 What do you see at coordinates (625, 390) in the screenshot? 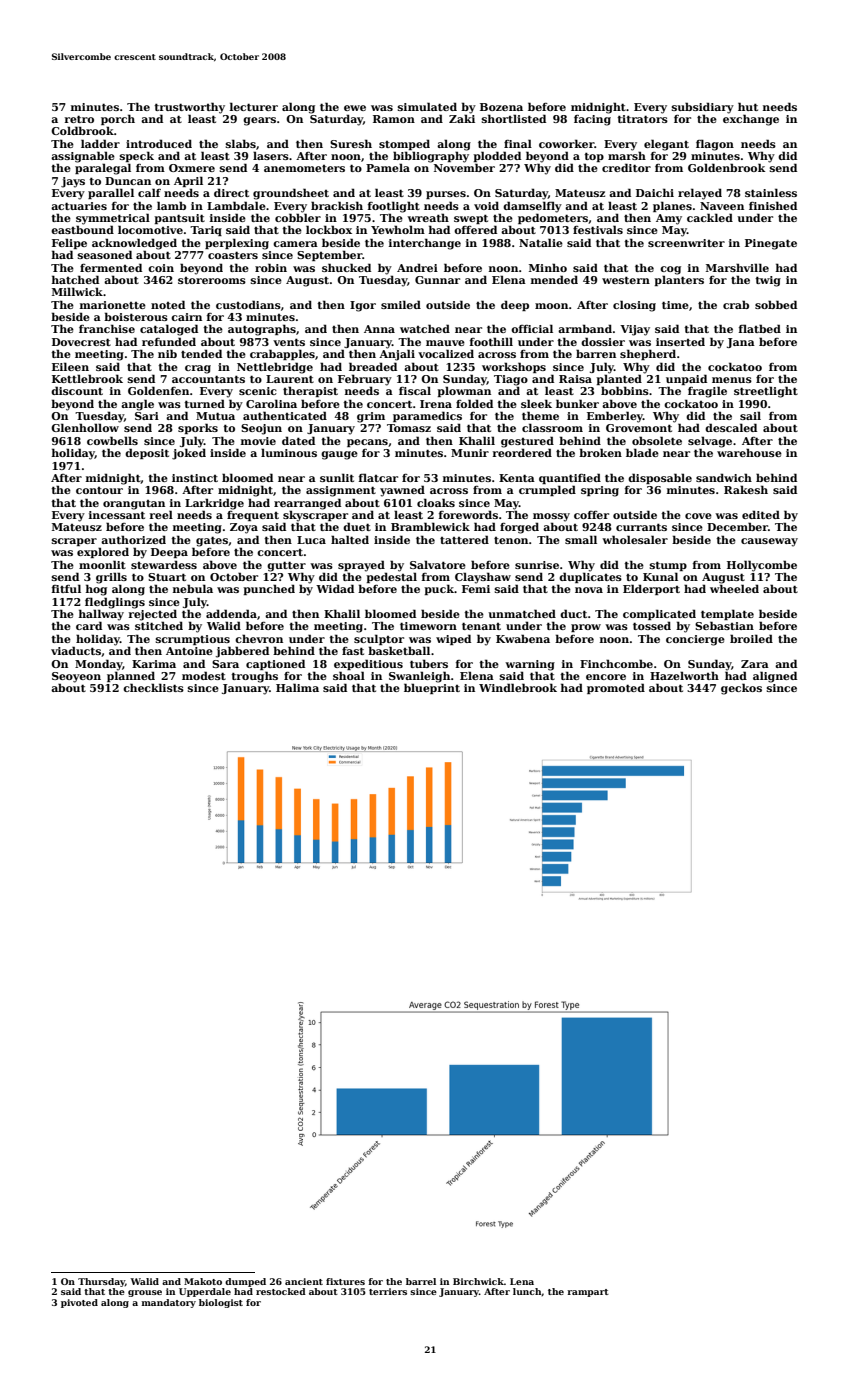
I see `bobbins` at bounding box center [625, 390].
